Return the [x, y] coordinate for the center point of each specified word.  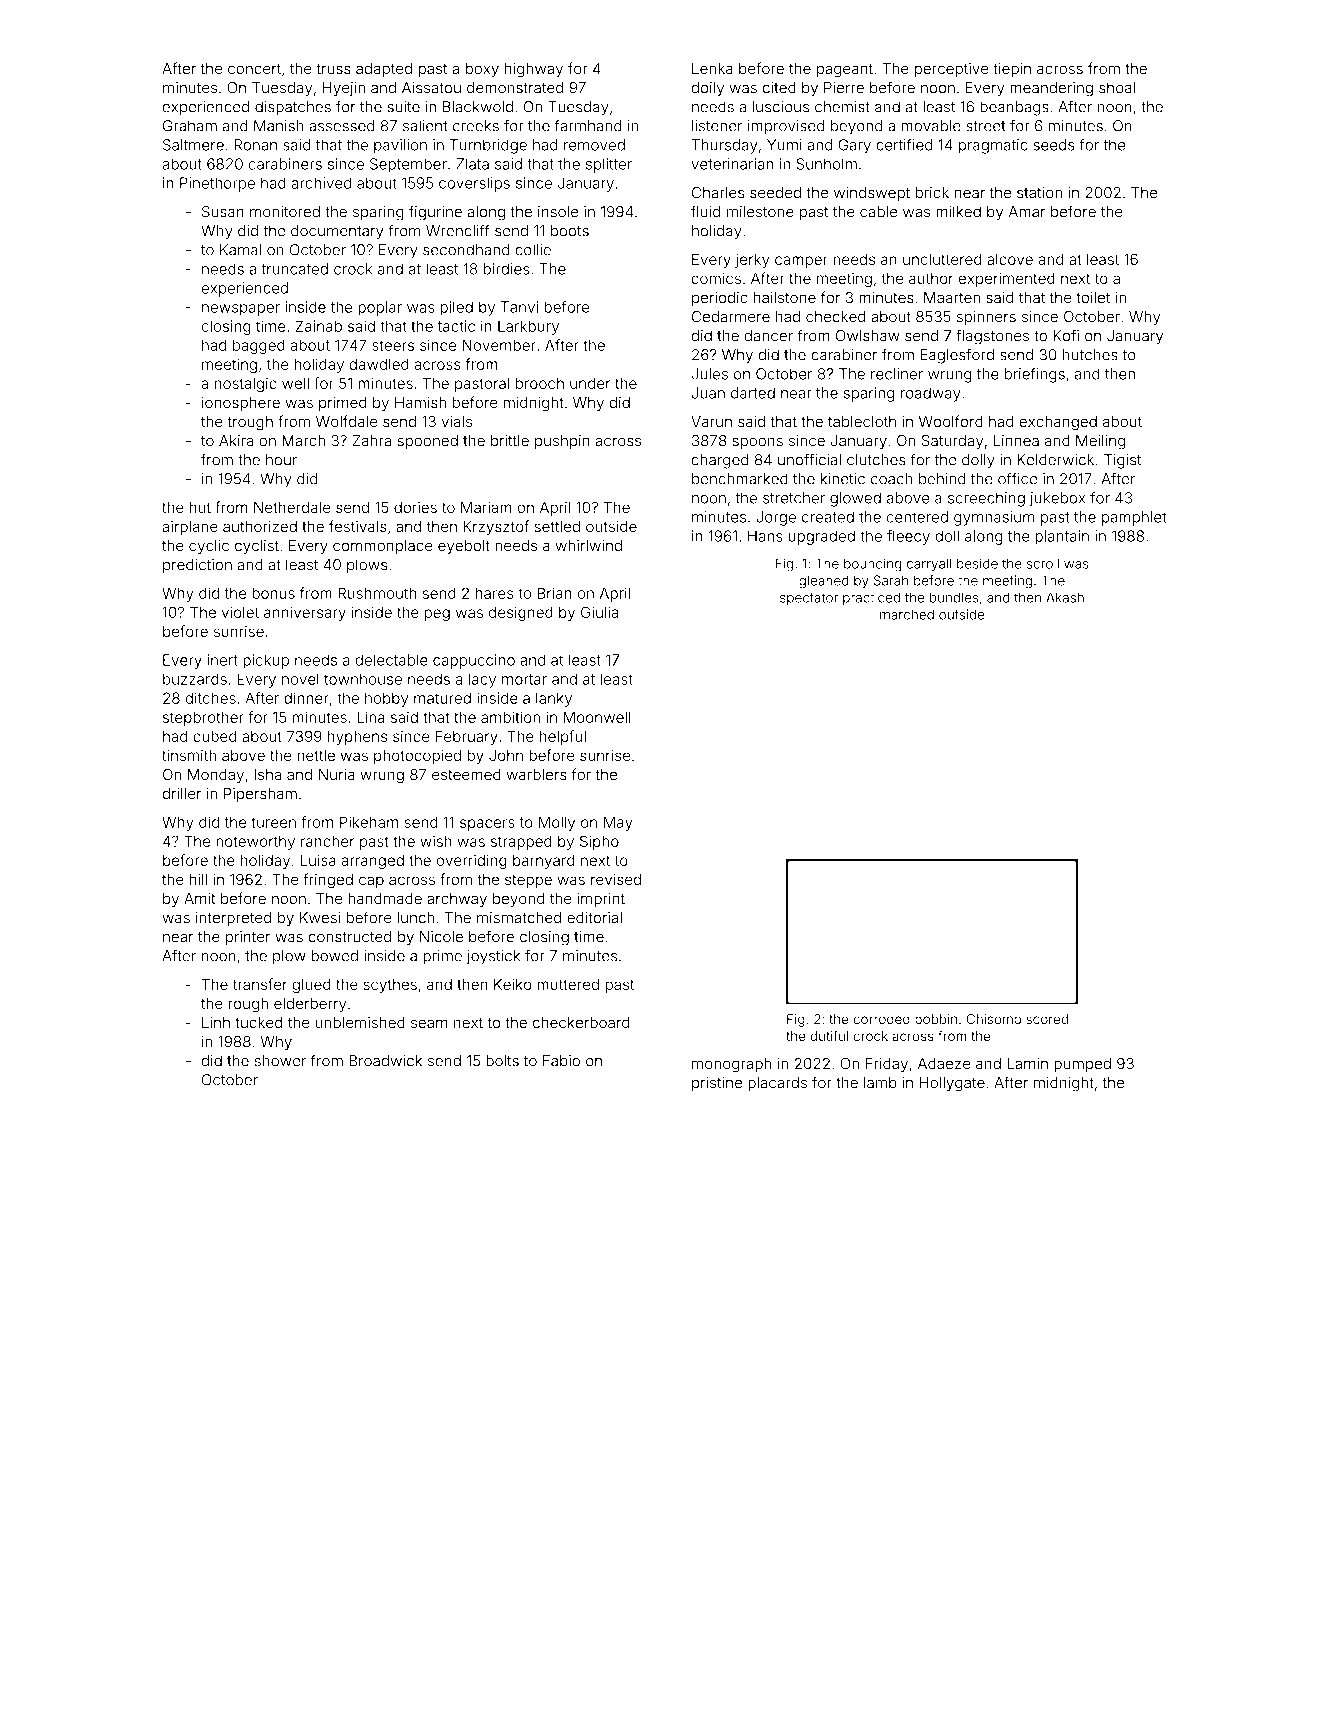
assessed [341, 126]
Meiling [1100, 442]
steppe [528, 881]
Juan [708, 393]
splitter [609, 165]
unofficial [809, 459]
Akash [1065, 597]
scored [1047, 1019]
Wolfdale [346, 421]
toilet [1093, 297]
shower [280, 1061]
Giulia [599, 612]
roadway [931, 394]
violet [240, 612]
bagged [259, 346]
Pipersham [260, 795]
